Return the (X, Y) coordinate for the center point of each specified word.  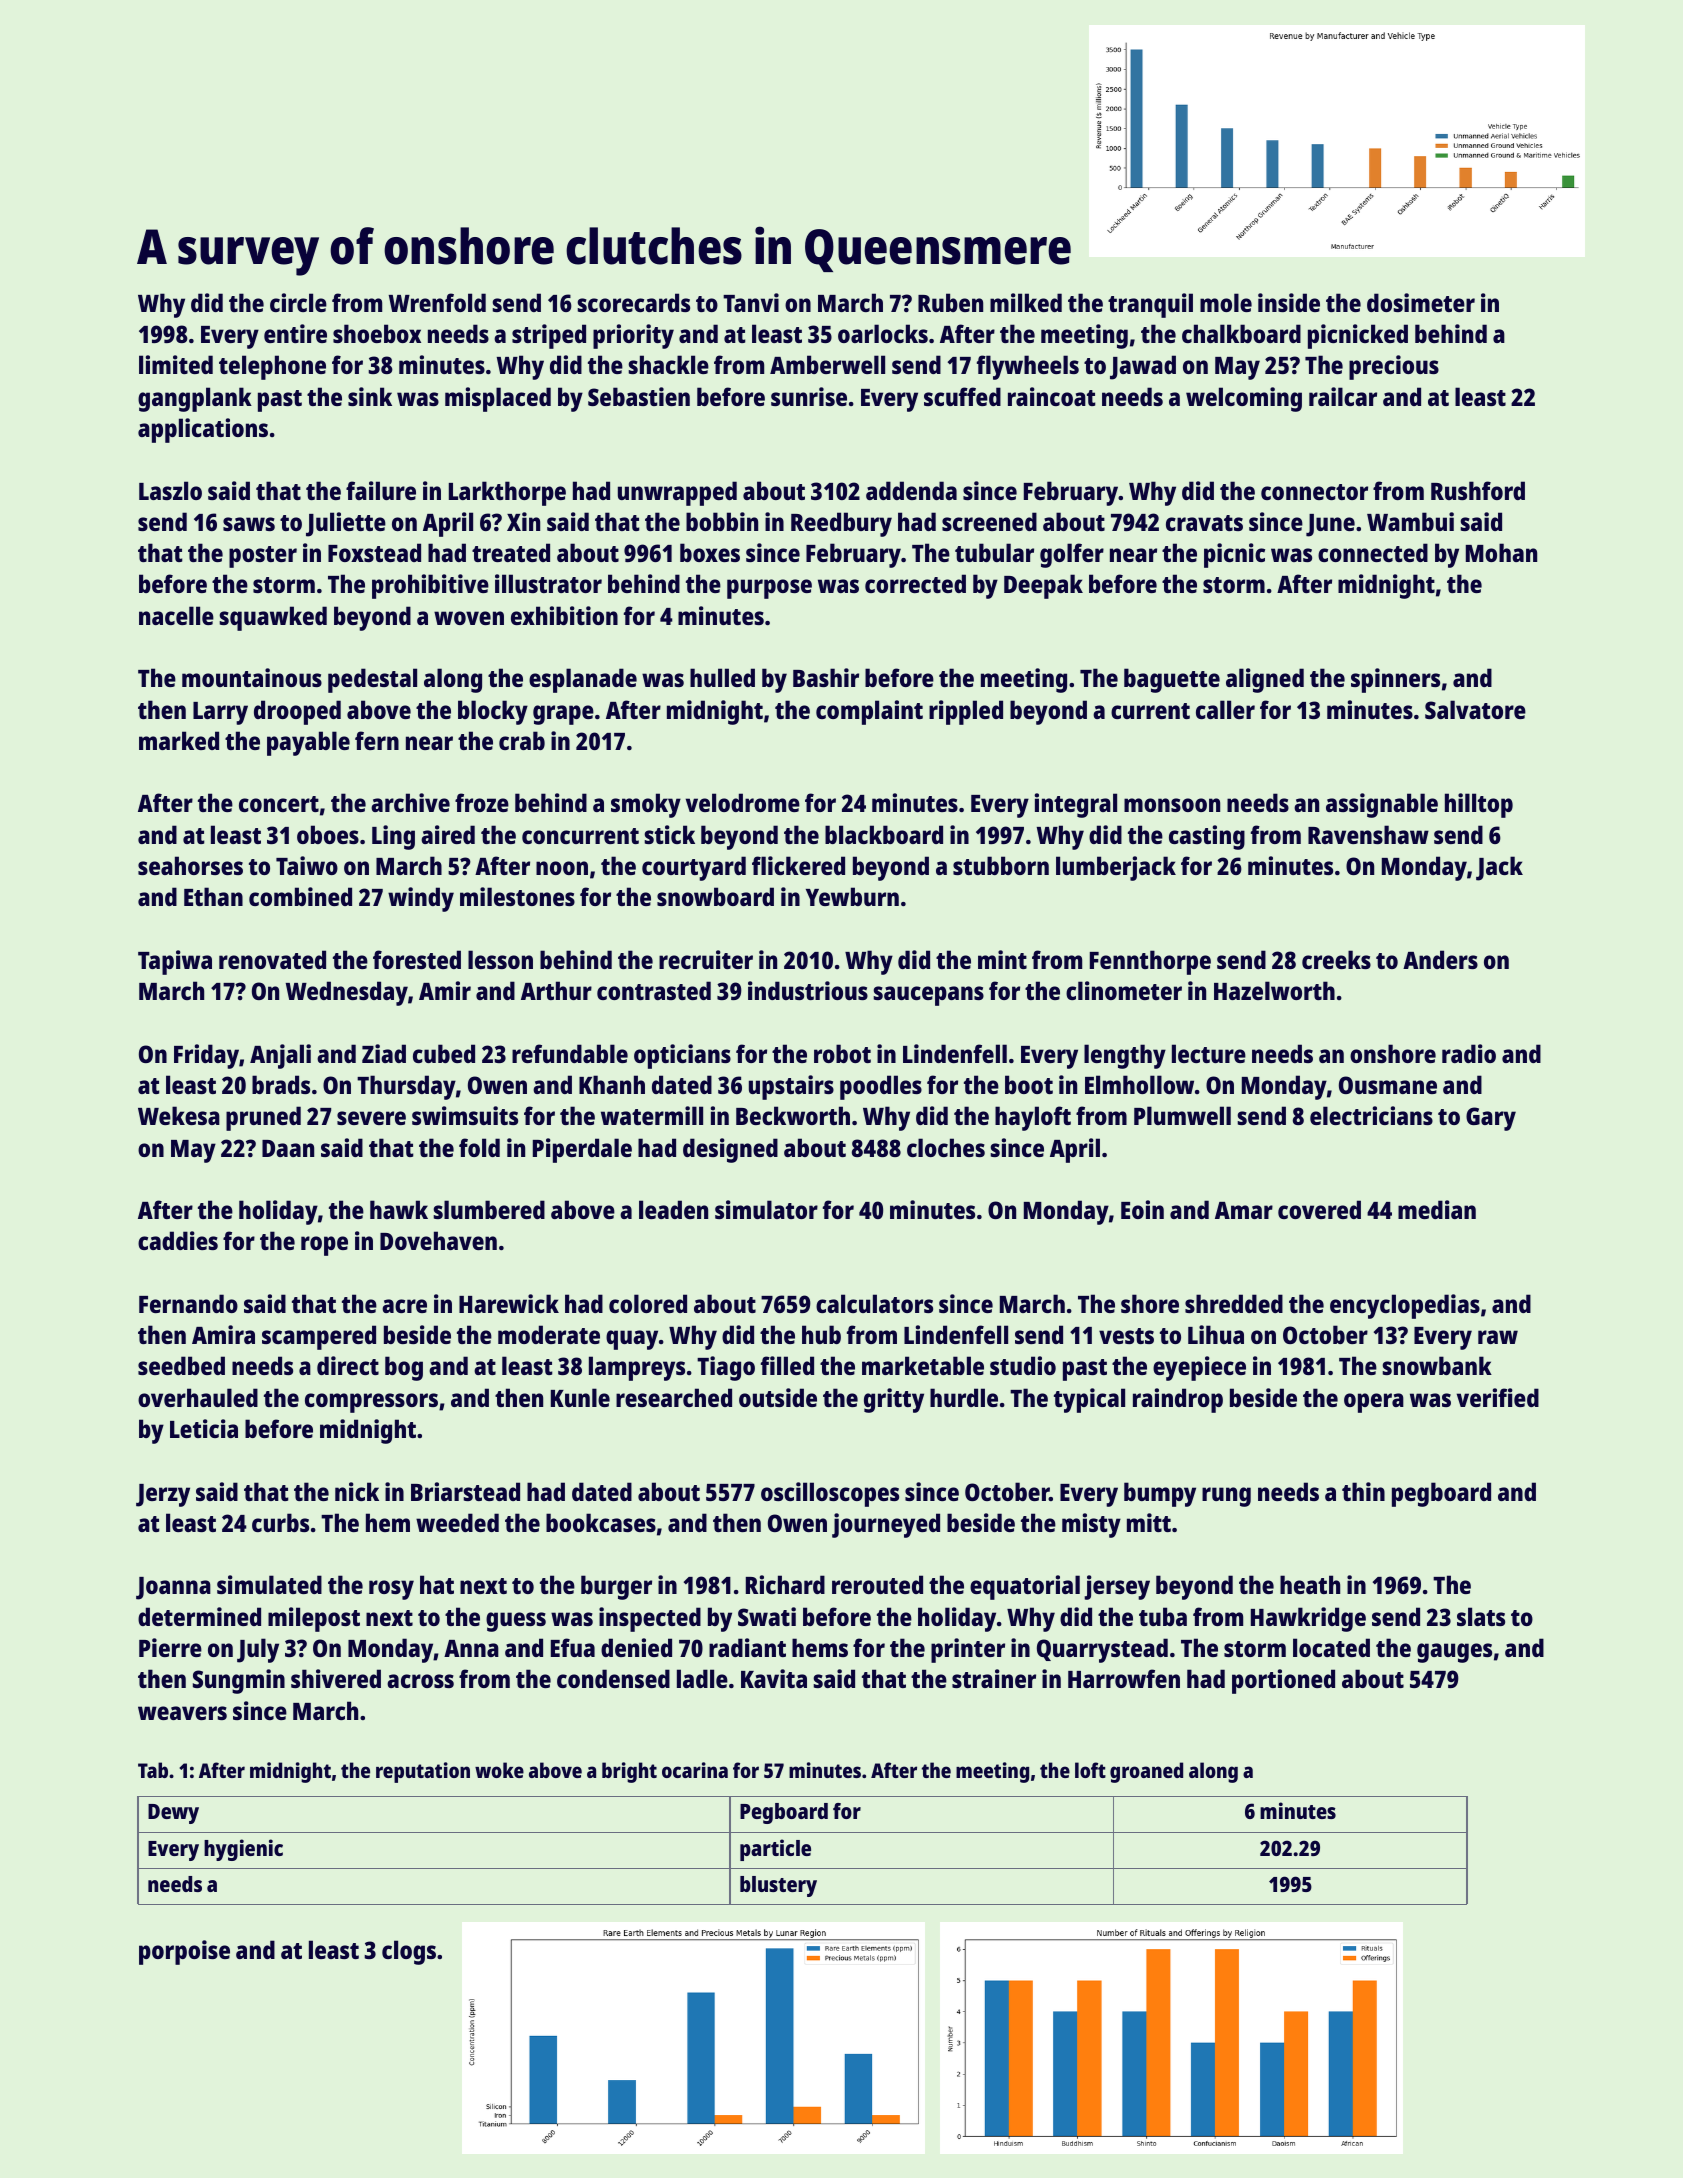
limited (176, 364)
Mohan (1501, 552)
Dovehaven (438, 1240)
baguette (1172, 680)
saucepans (928, 996)
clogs (409, 1952)
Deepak (1043, 586)
